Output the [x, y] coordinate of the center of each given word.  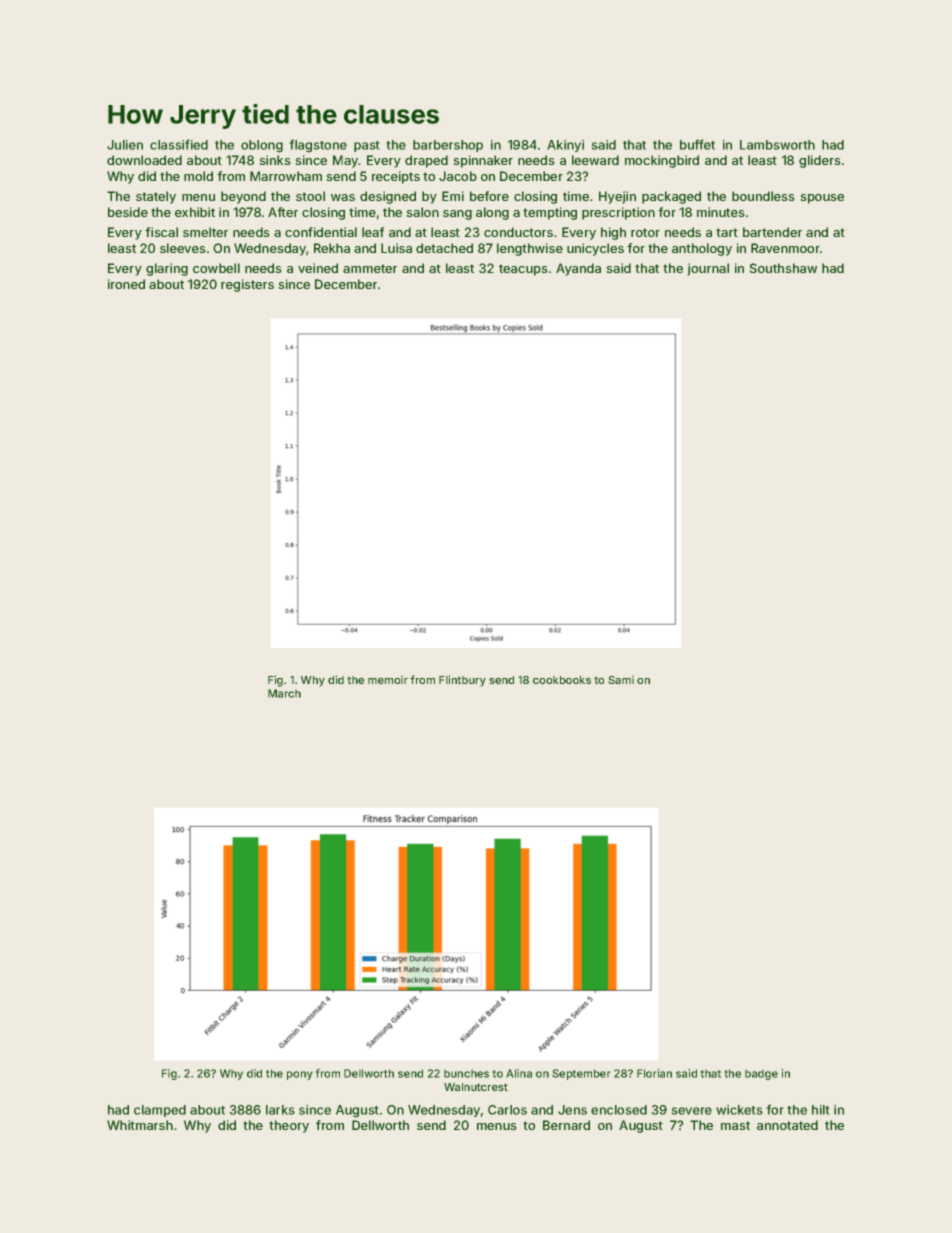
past [367, 146]
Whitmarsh [140, 1125]
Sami [621, 679]
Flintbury [462, 681]
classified [179, 144]
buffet [697, 144]
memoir [388, 679]
